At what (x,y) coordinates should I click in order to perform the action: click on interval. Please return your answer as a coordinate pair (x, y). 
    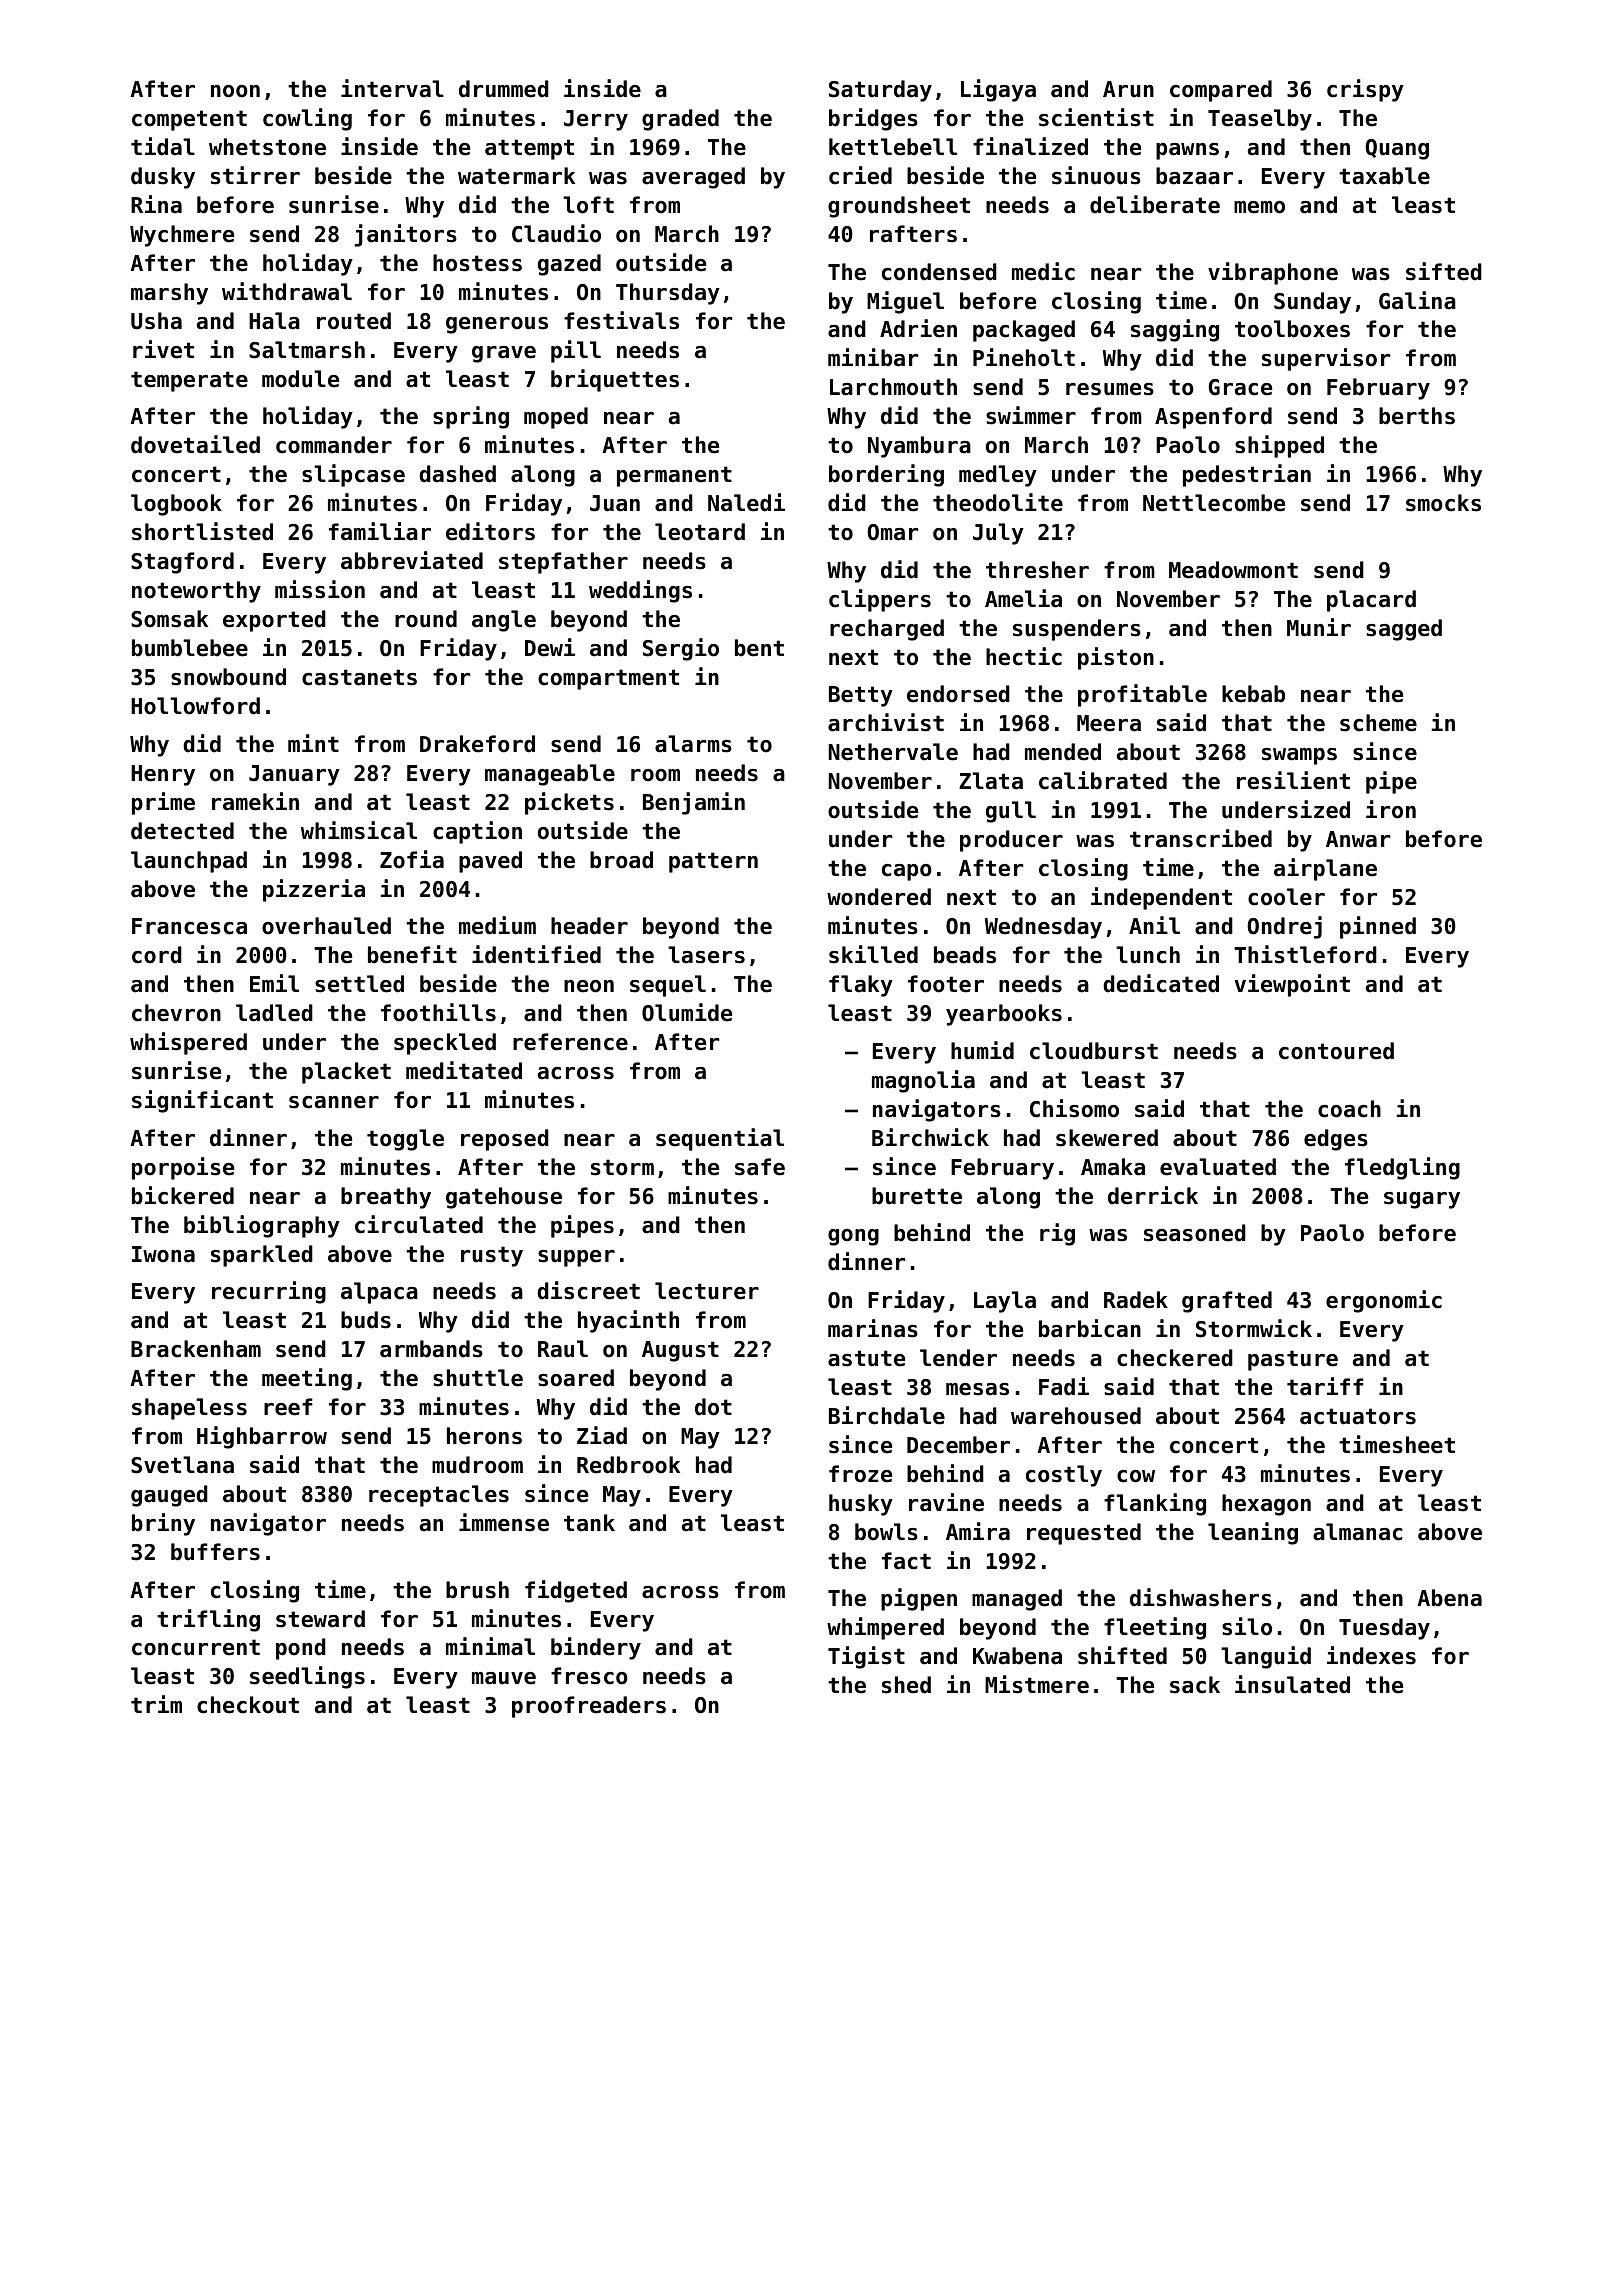
    Looking at the image, I should click on (392, 88).
